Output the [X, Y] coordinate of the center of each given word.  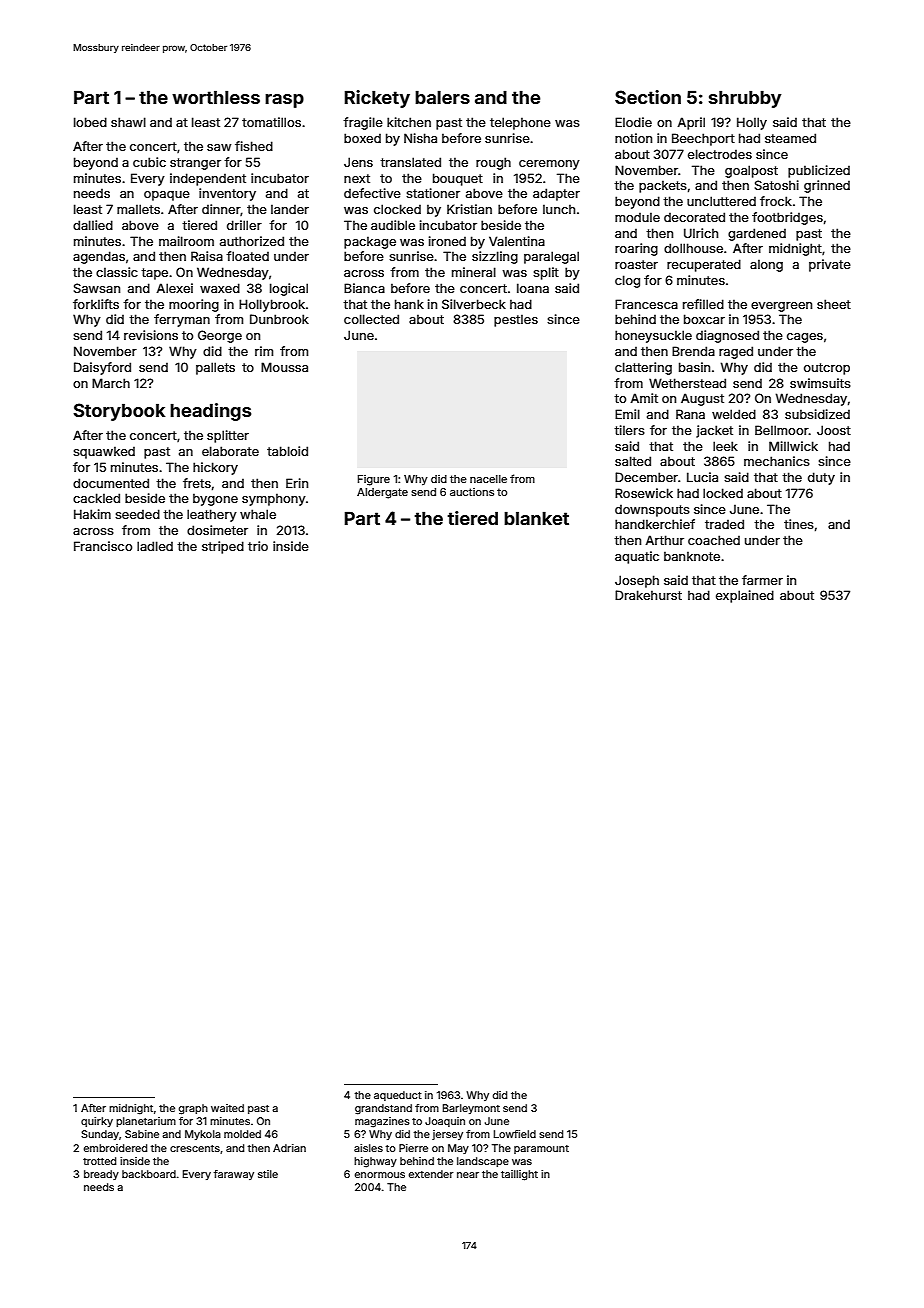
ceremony [549, 165]
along [766, 265]
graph [193, 1109]
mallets [138, 209]
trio [258, 546]
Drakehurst [648, 595]
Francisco [103, 546]
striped [223, 547]
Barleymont [471, 1109]
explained [745, 596]
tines [799, 524]
